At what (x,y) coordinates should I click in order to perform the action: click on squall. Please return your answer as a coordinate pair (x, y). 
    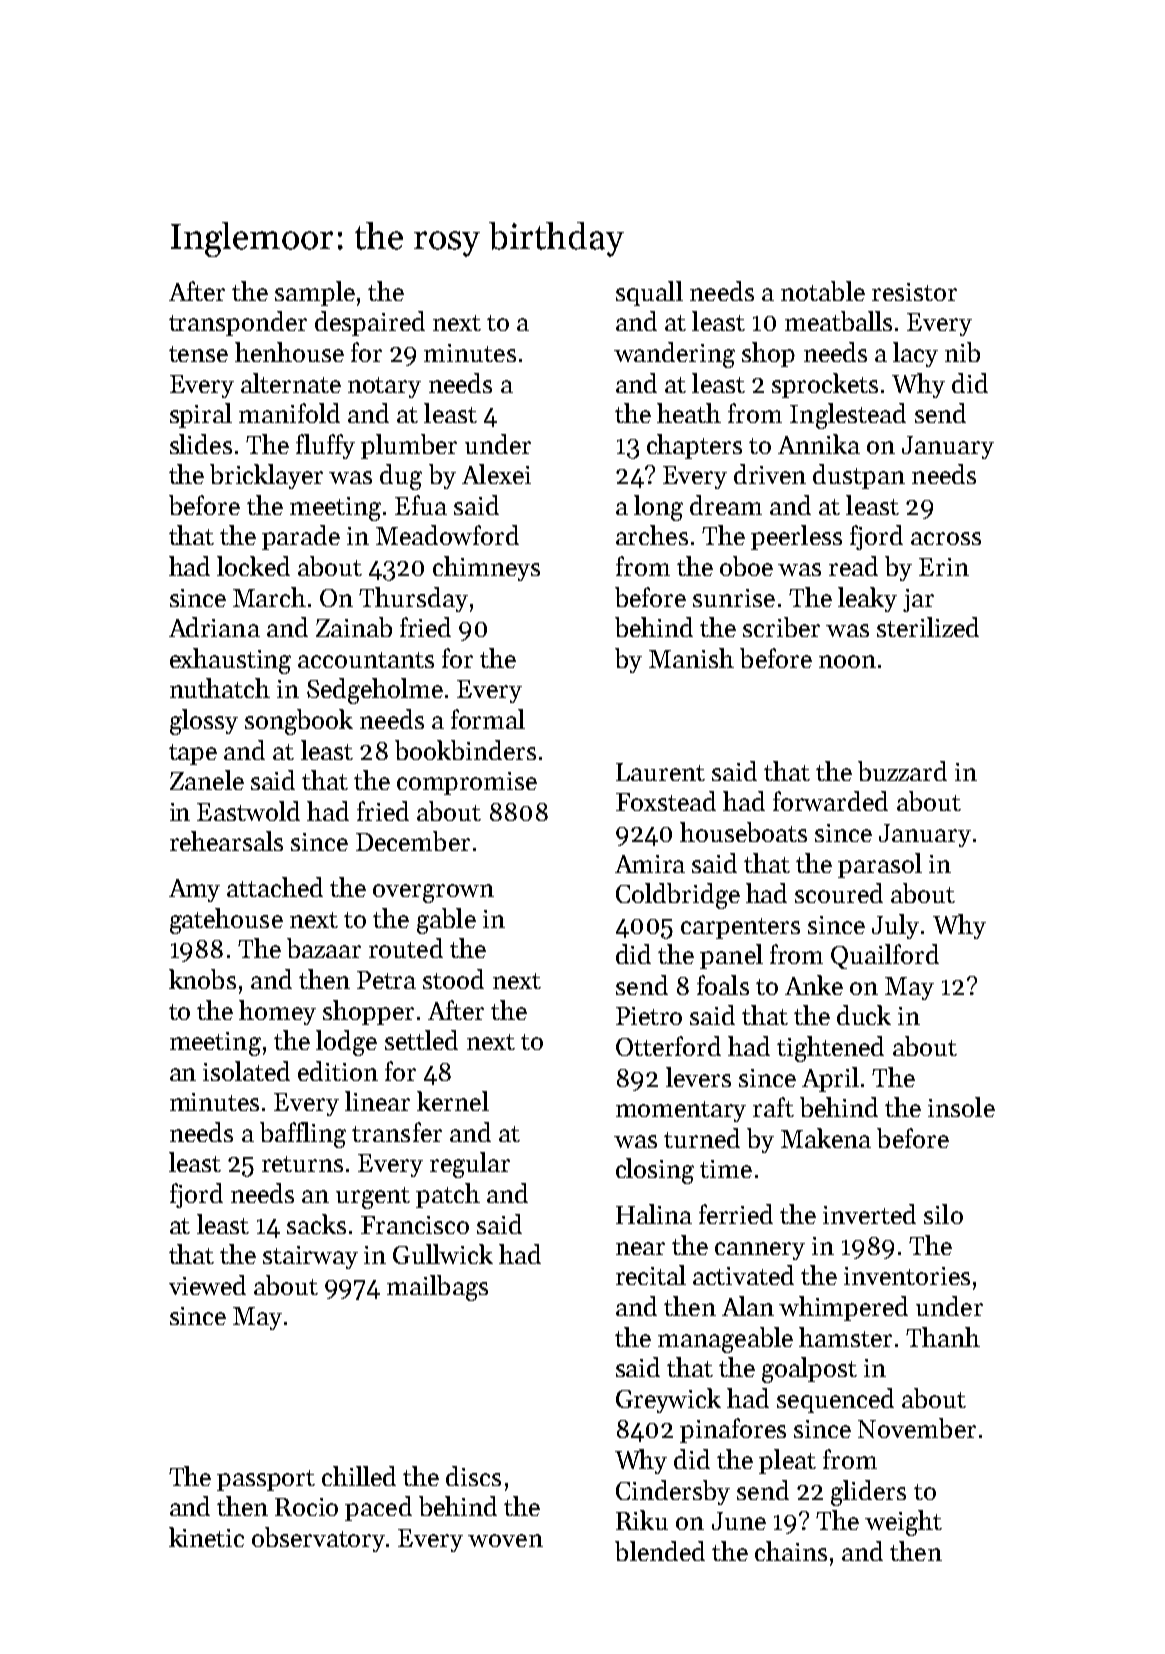
    Looking at the image, I should click on (649, 293).
